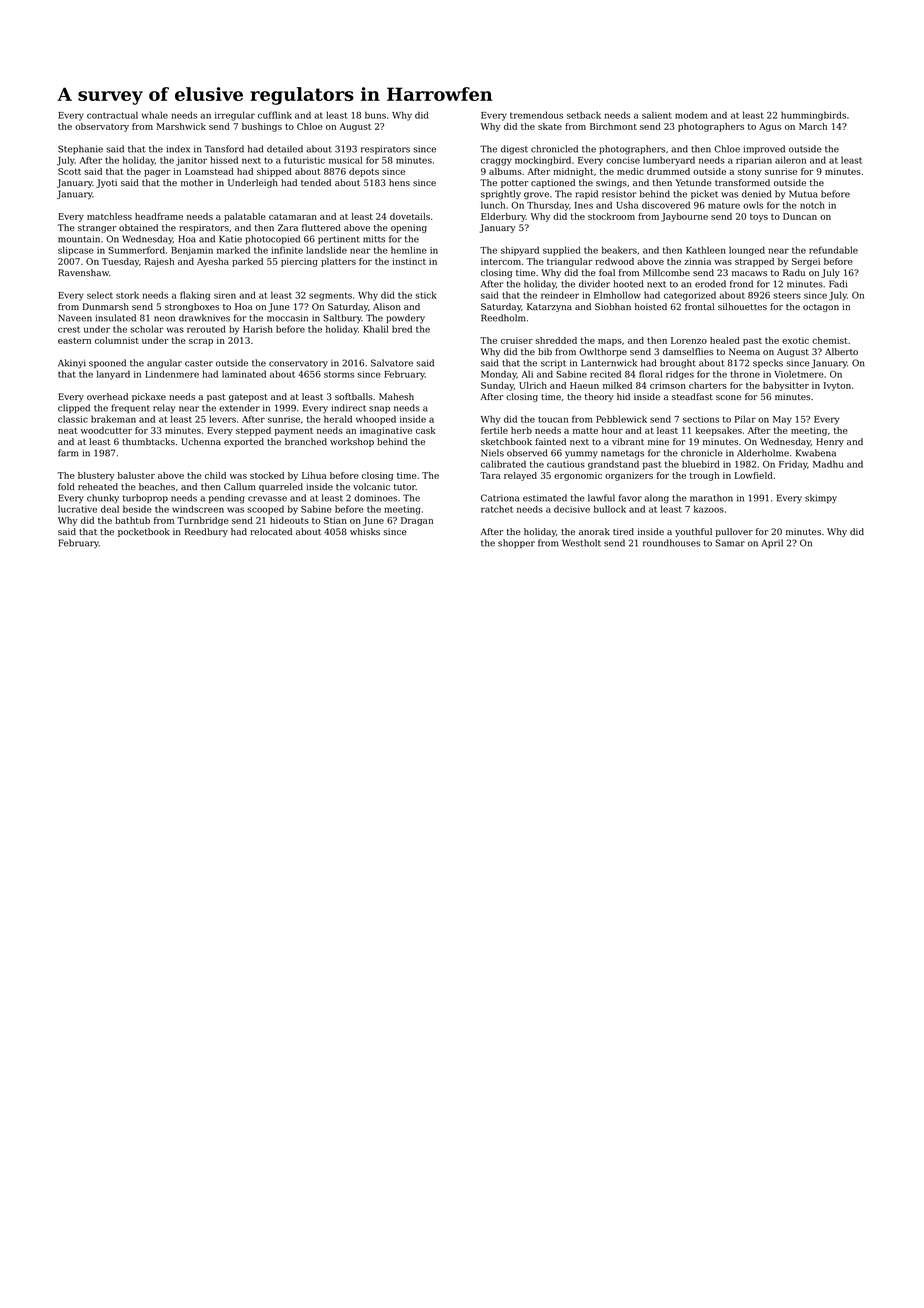 Image resolution: width=924 pixels, height=1308 pixels. What do you see at coordinates (375, 115) in the document?
I see `buns` at bounding box center [375, 115].
